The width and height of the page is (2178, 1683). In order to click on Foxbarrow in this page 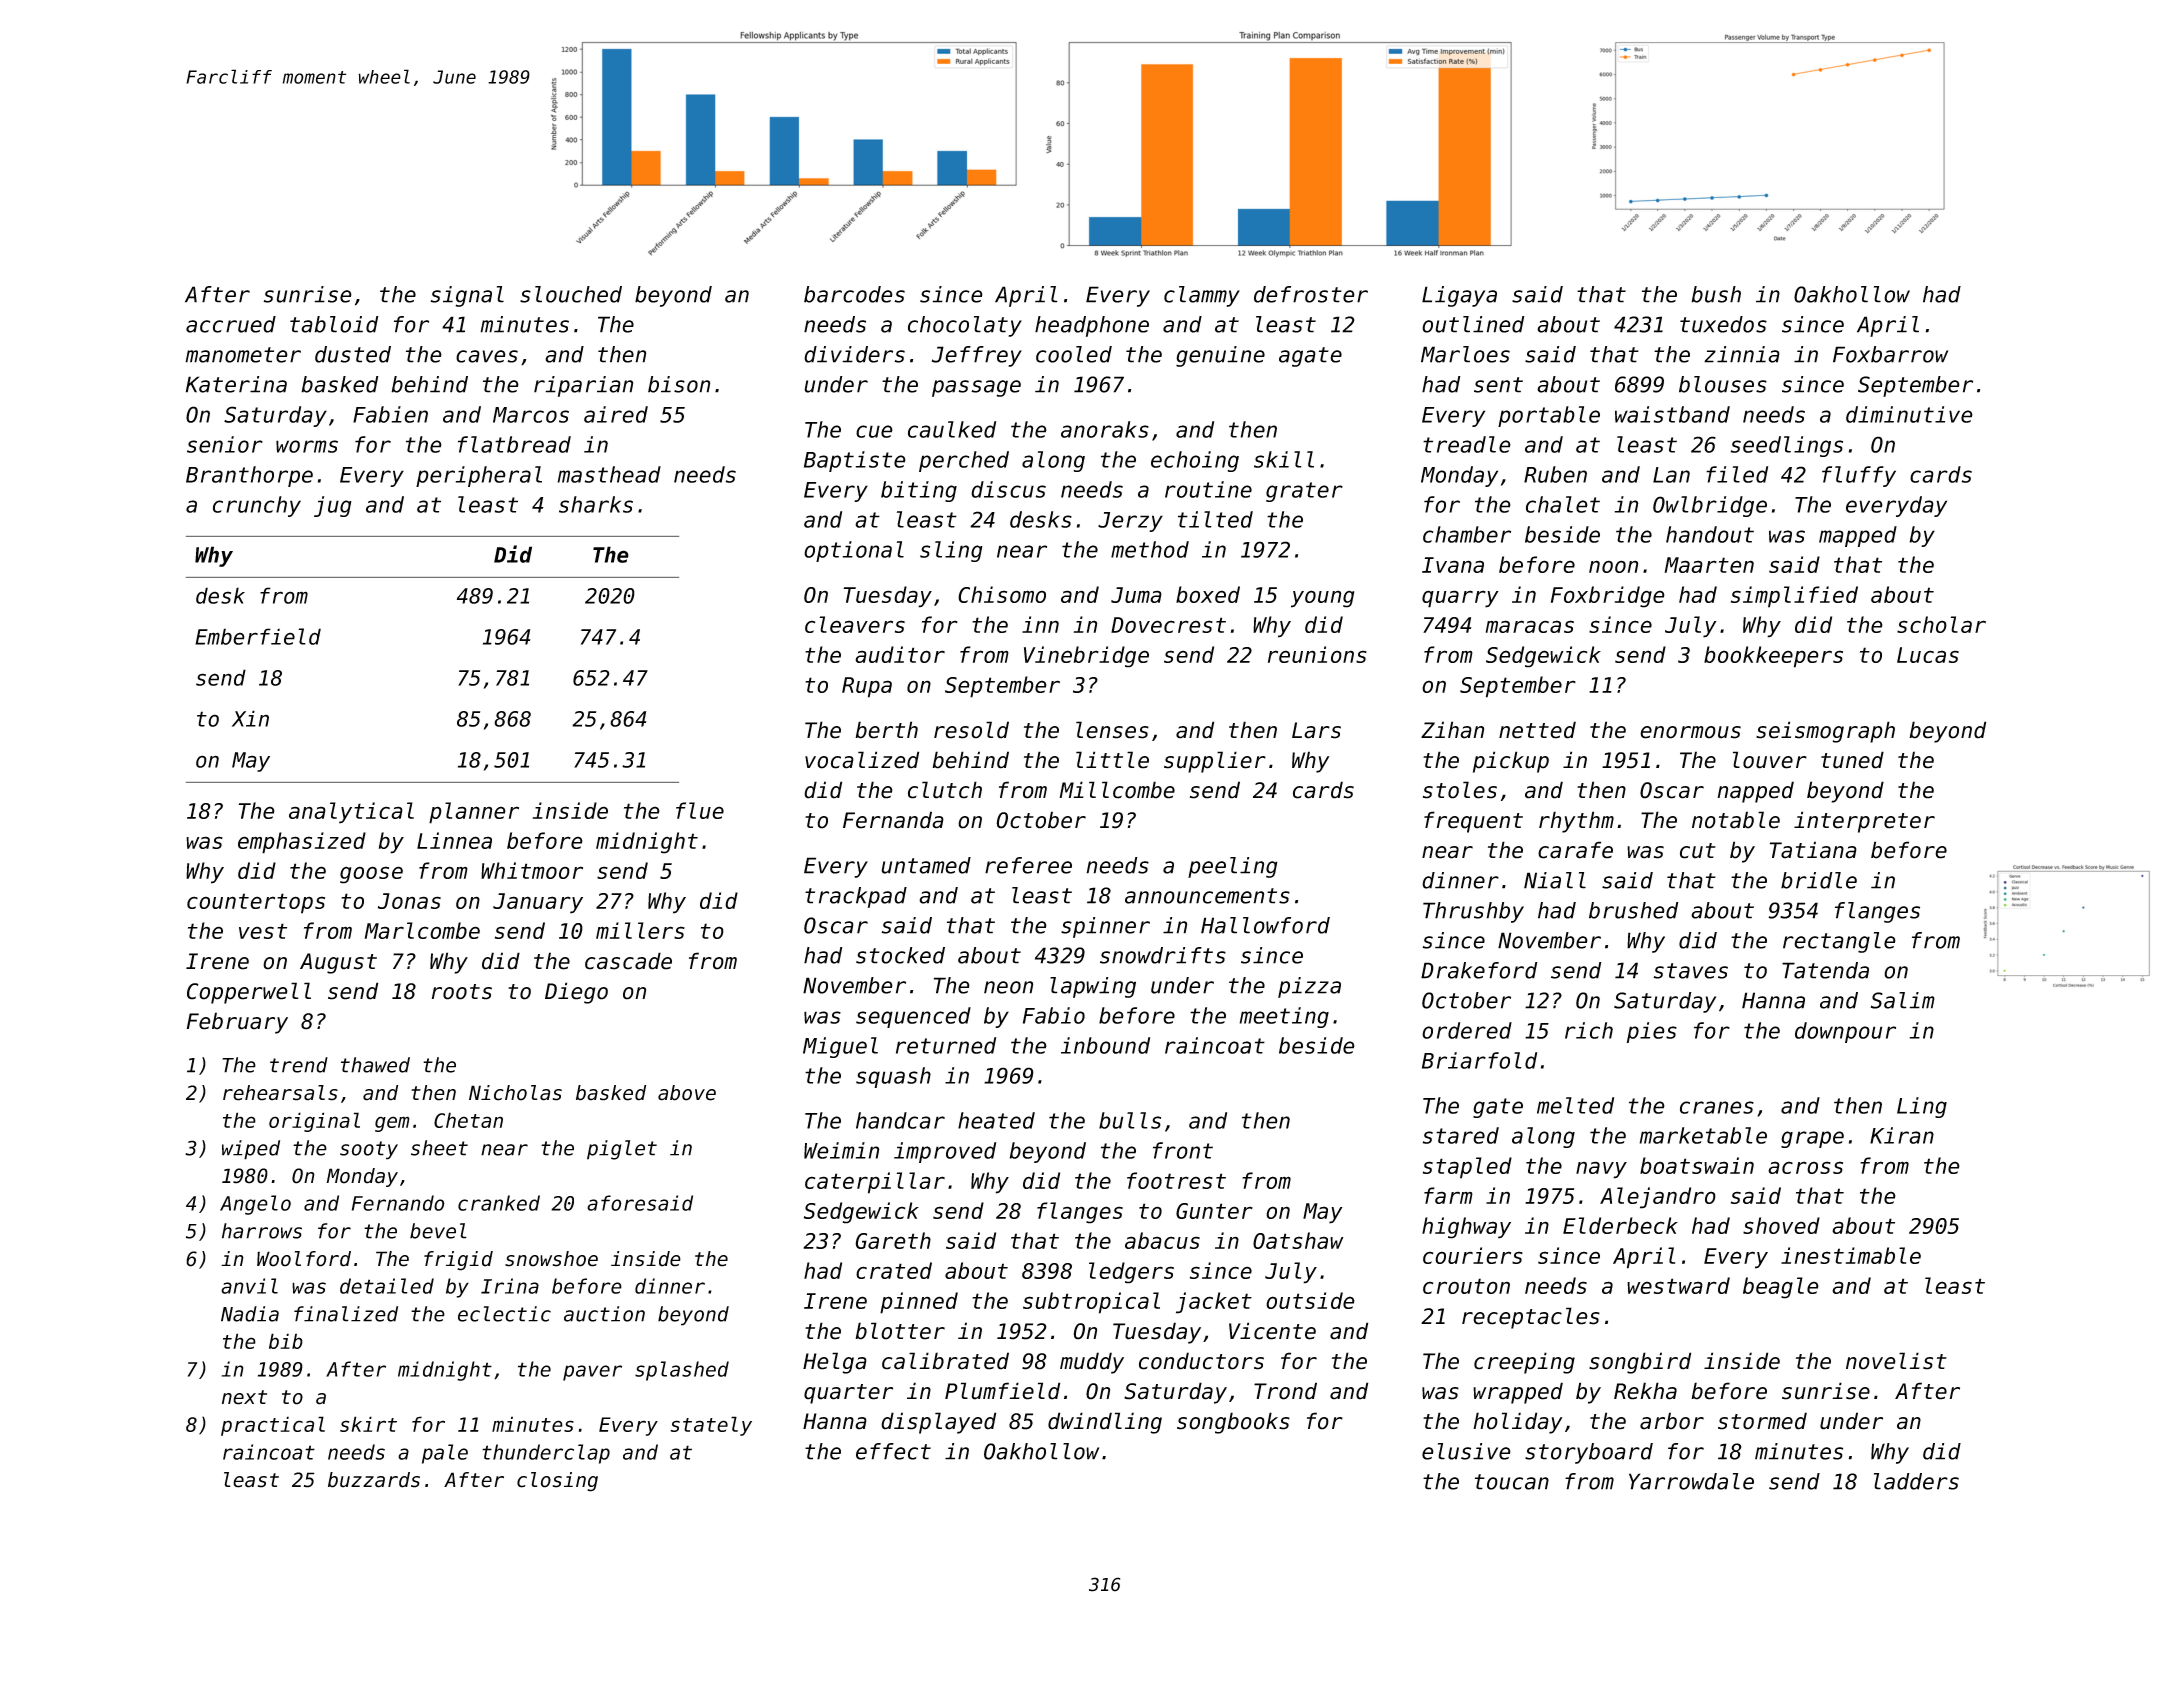, I will do `click(1890, 354)`.
